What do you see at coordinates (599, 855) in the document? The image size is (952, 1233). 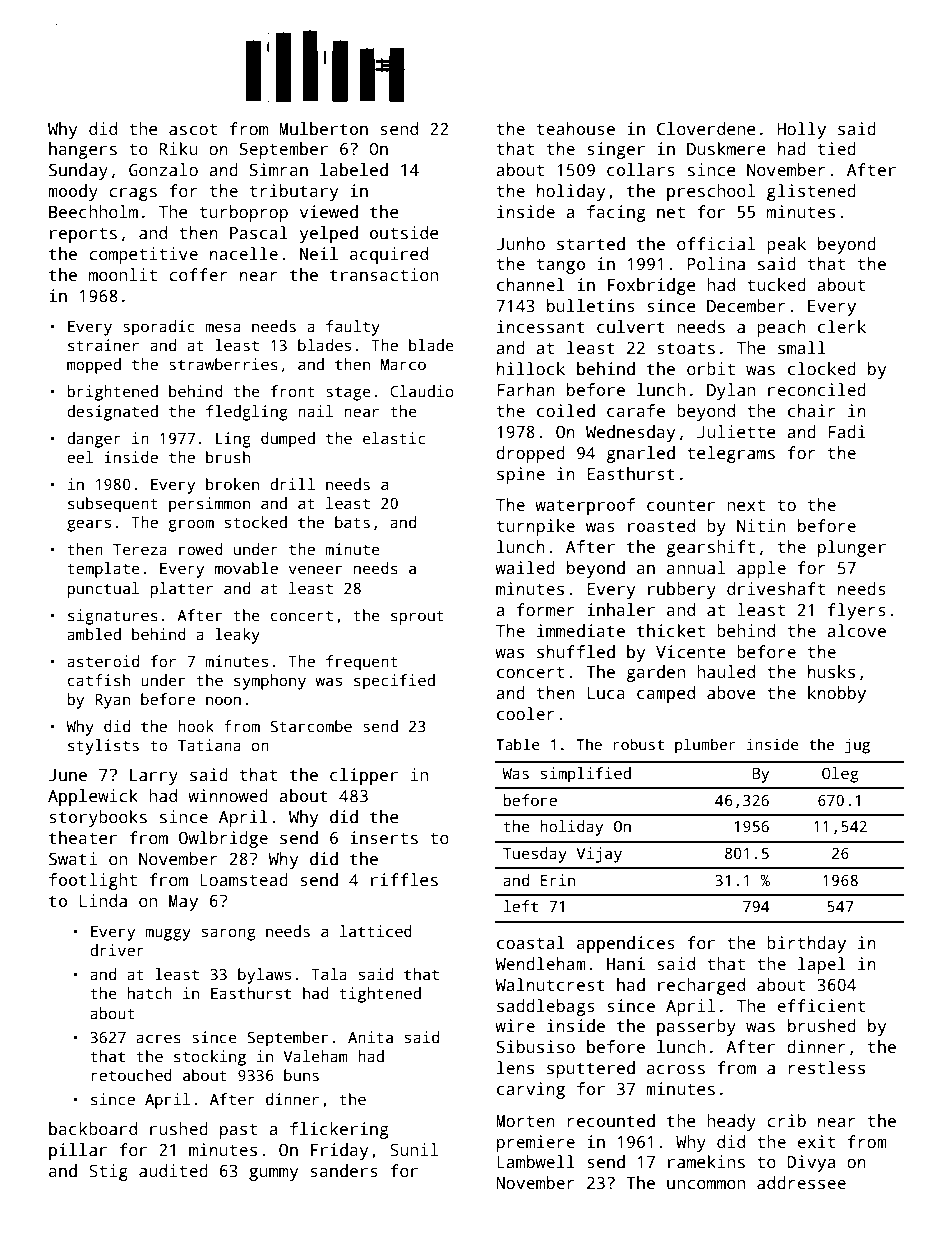 I see `Vijay` at bounding box center [599, 855].
